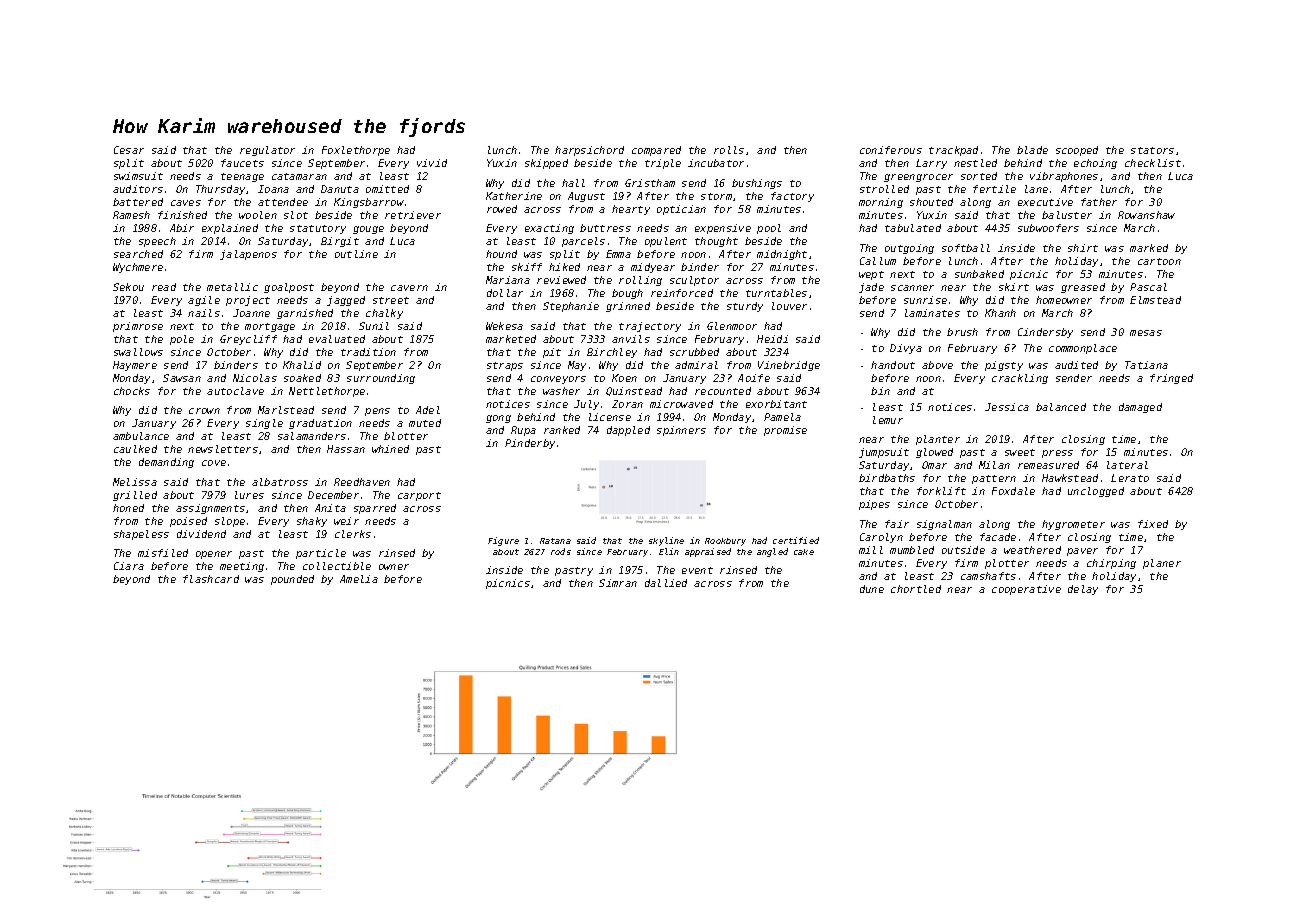 The image size is (1308, 924). Describe the element at coordinates (356, 151) in the document. I see `Foxlethorpe` at that location.
